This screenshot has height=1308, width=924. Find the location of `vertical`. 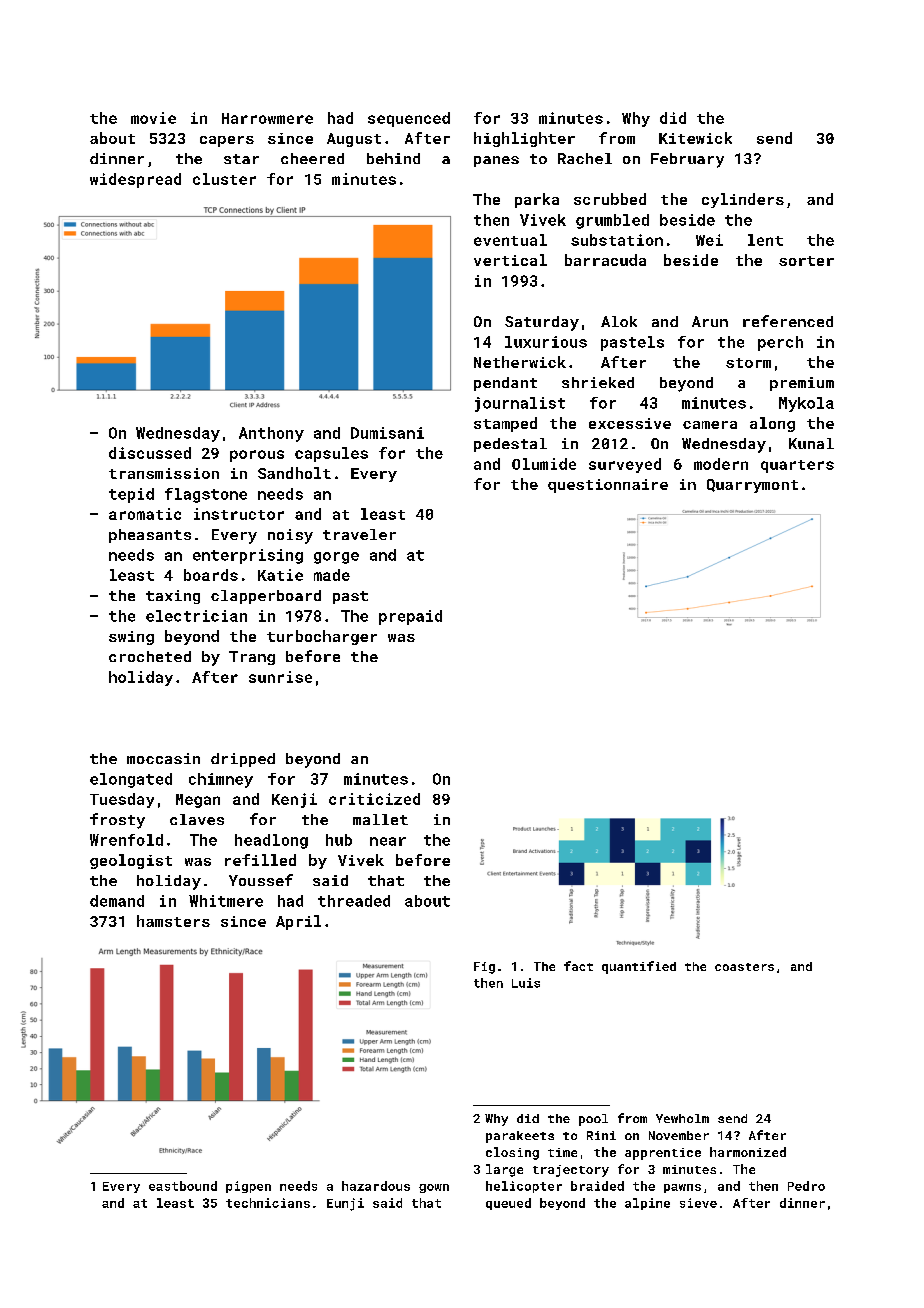

vertical is located at coordinates (510, 260).
